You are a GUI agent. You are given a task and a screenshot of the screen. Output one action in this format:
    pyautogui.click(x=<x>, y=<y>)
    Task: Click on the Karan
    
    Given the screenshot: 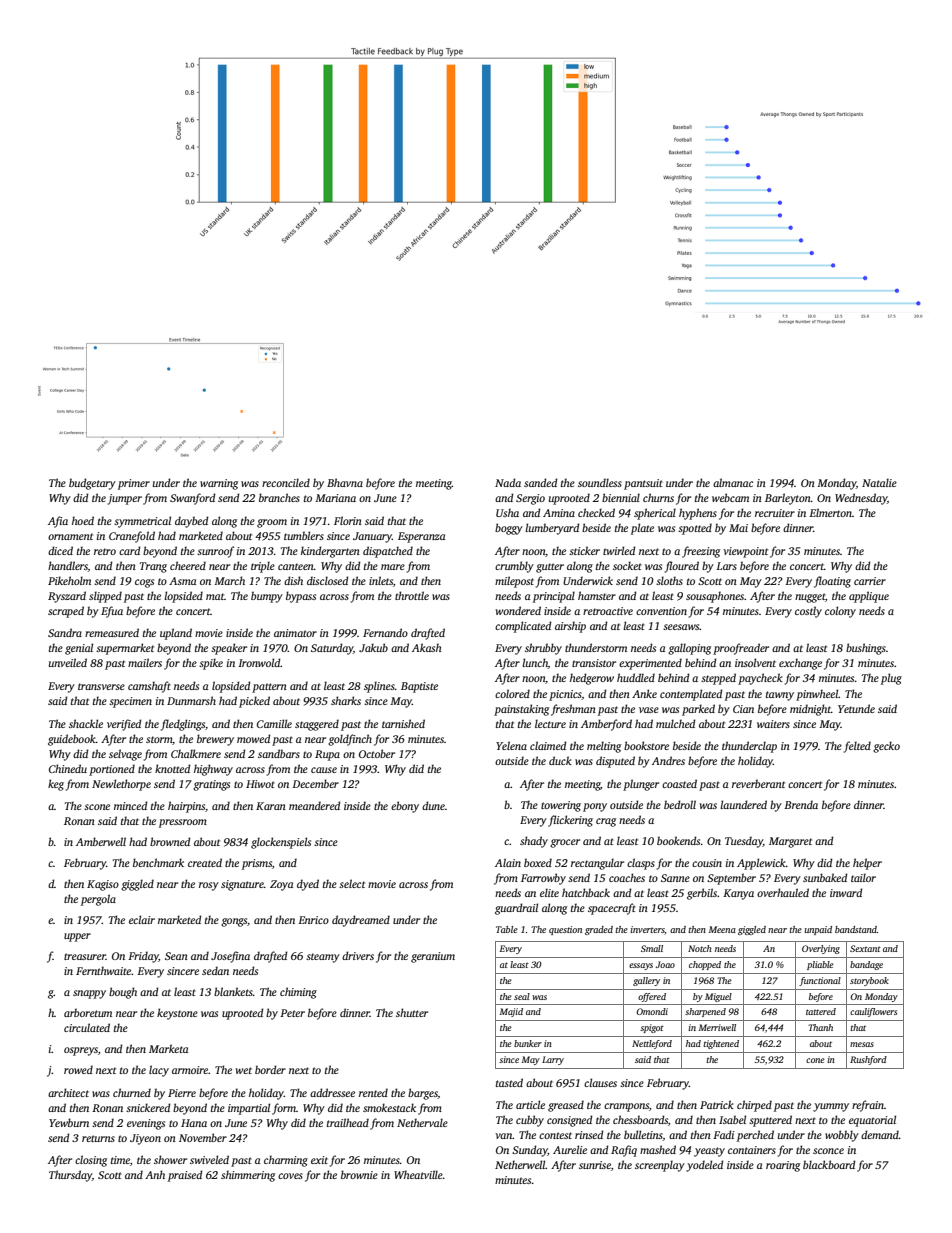 What is the action you would take?
    pyautogui.click(x=271, y=806)
